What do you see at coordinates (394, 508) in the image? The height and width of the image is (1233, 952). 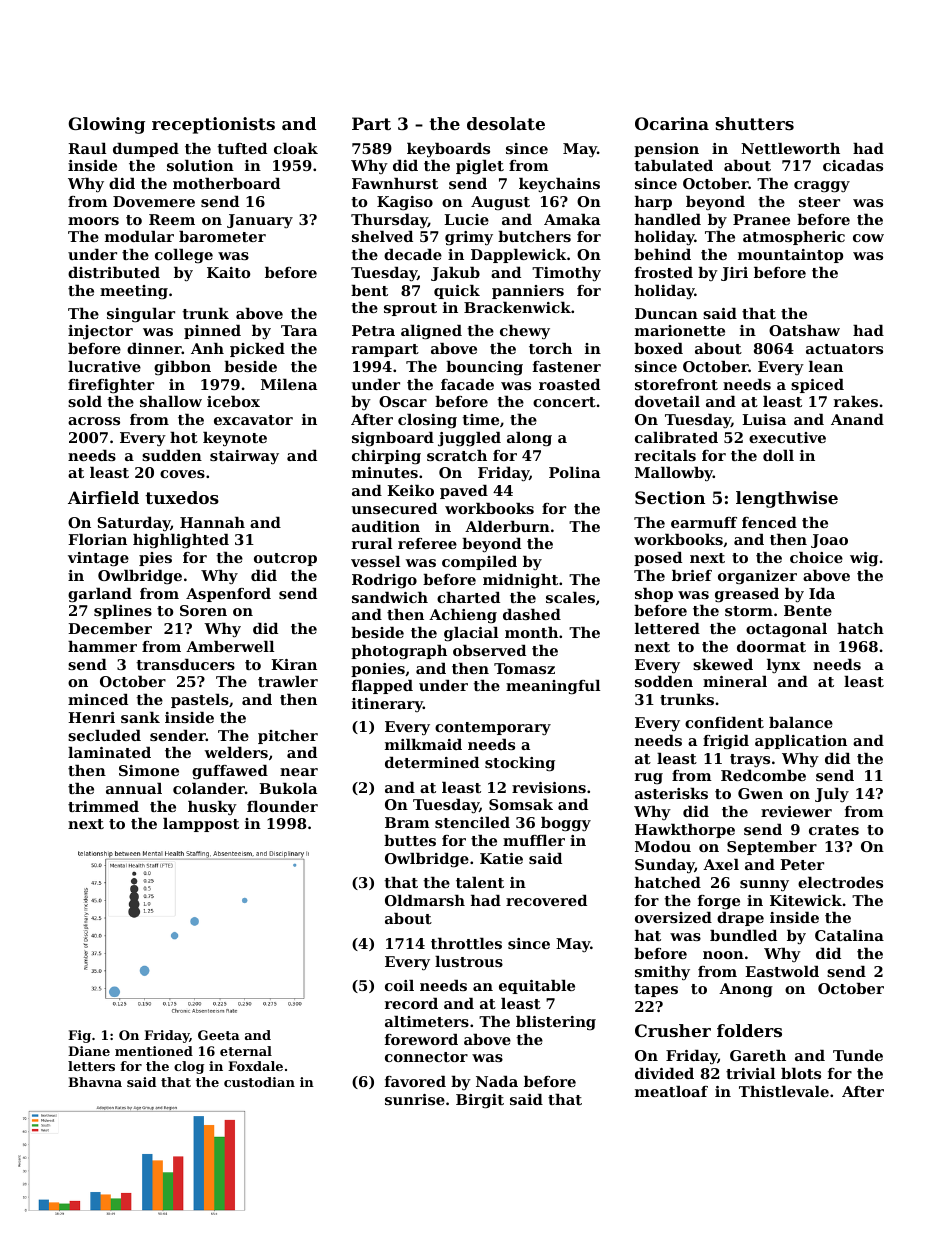 I see `unsecured` at bounding box center [394, 508].
